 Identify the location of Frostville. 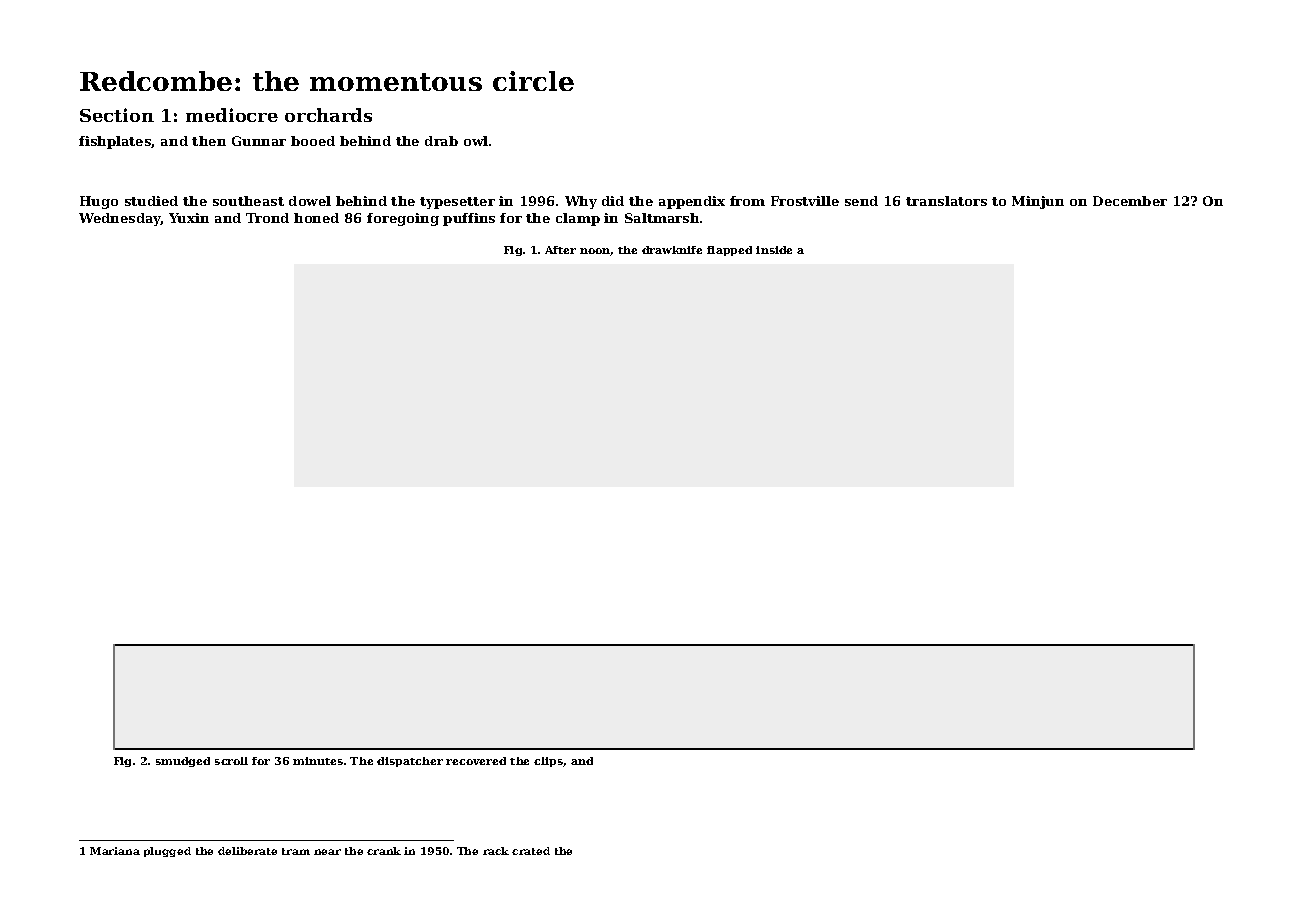
(805, 201).
